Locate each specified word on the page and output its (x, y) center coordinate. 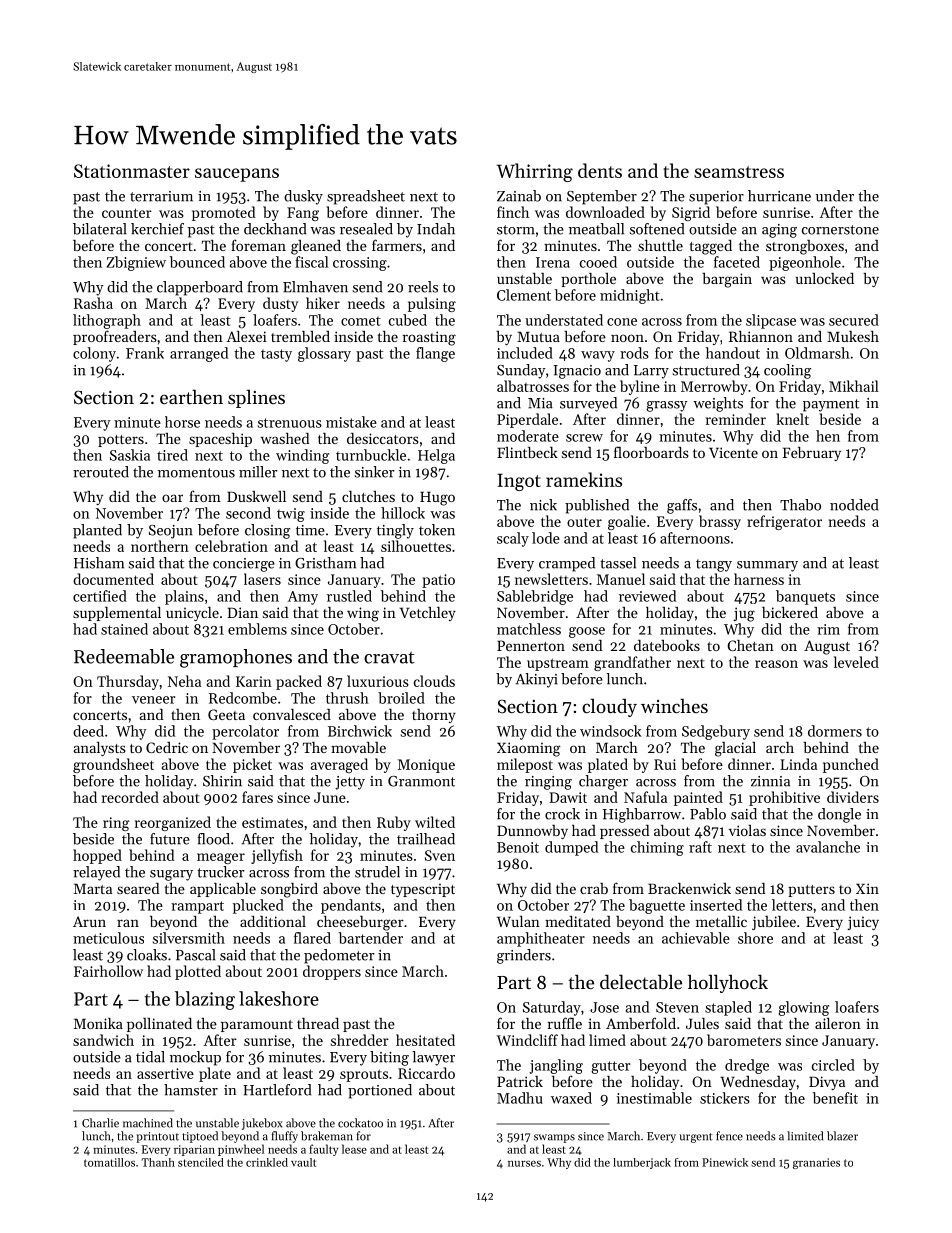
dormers (835, 731)
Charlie (100, 1123)
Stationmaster (132, 171)
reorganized (173, 823)
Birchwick (360, 731)
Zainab (519, 196)
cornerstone (840, 230)
